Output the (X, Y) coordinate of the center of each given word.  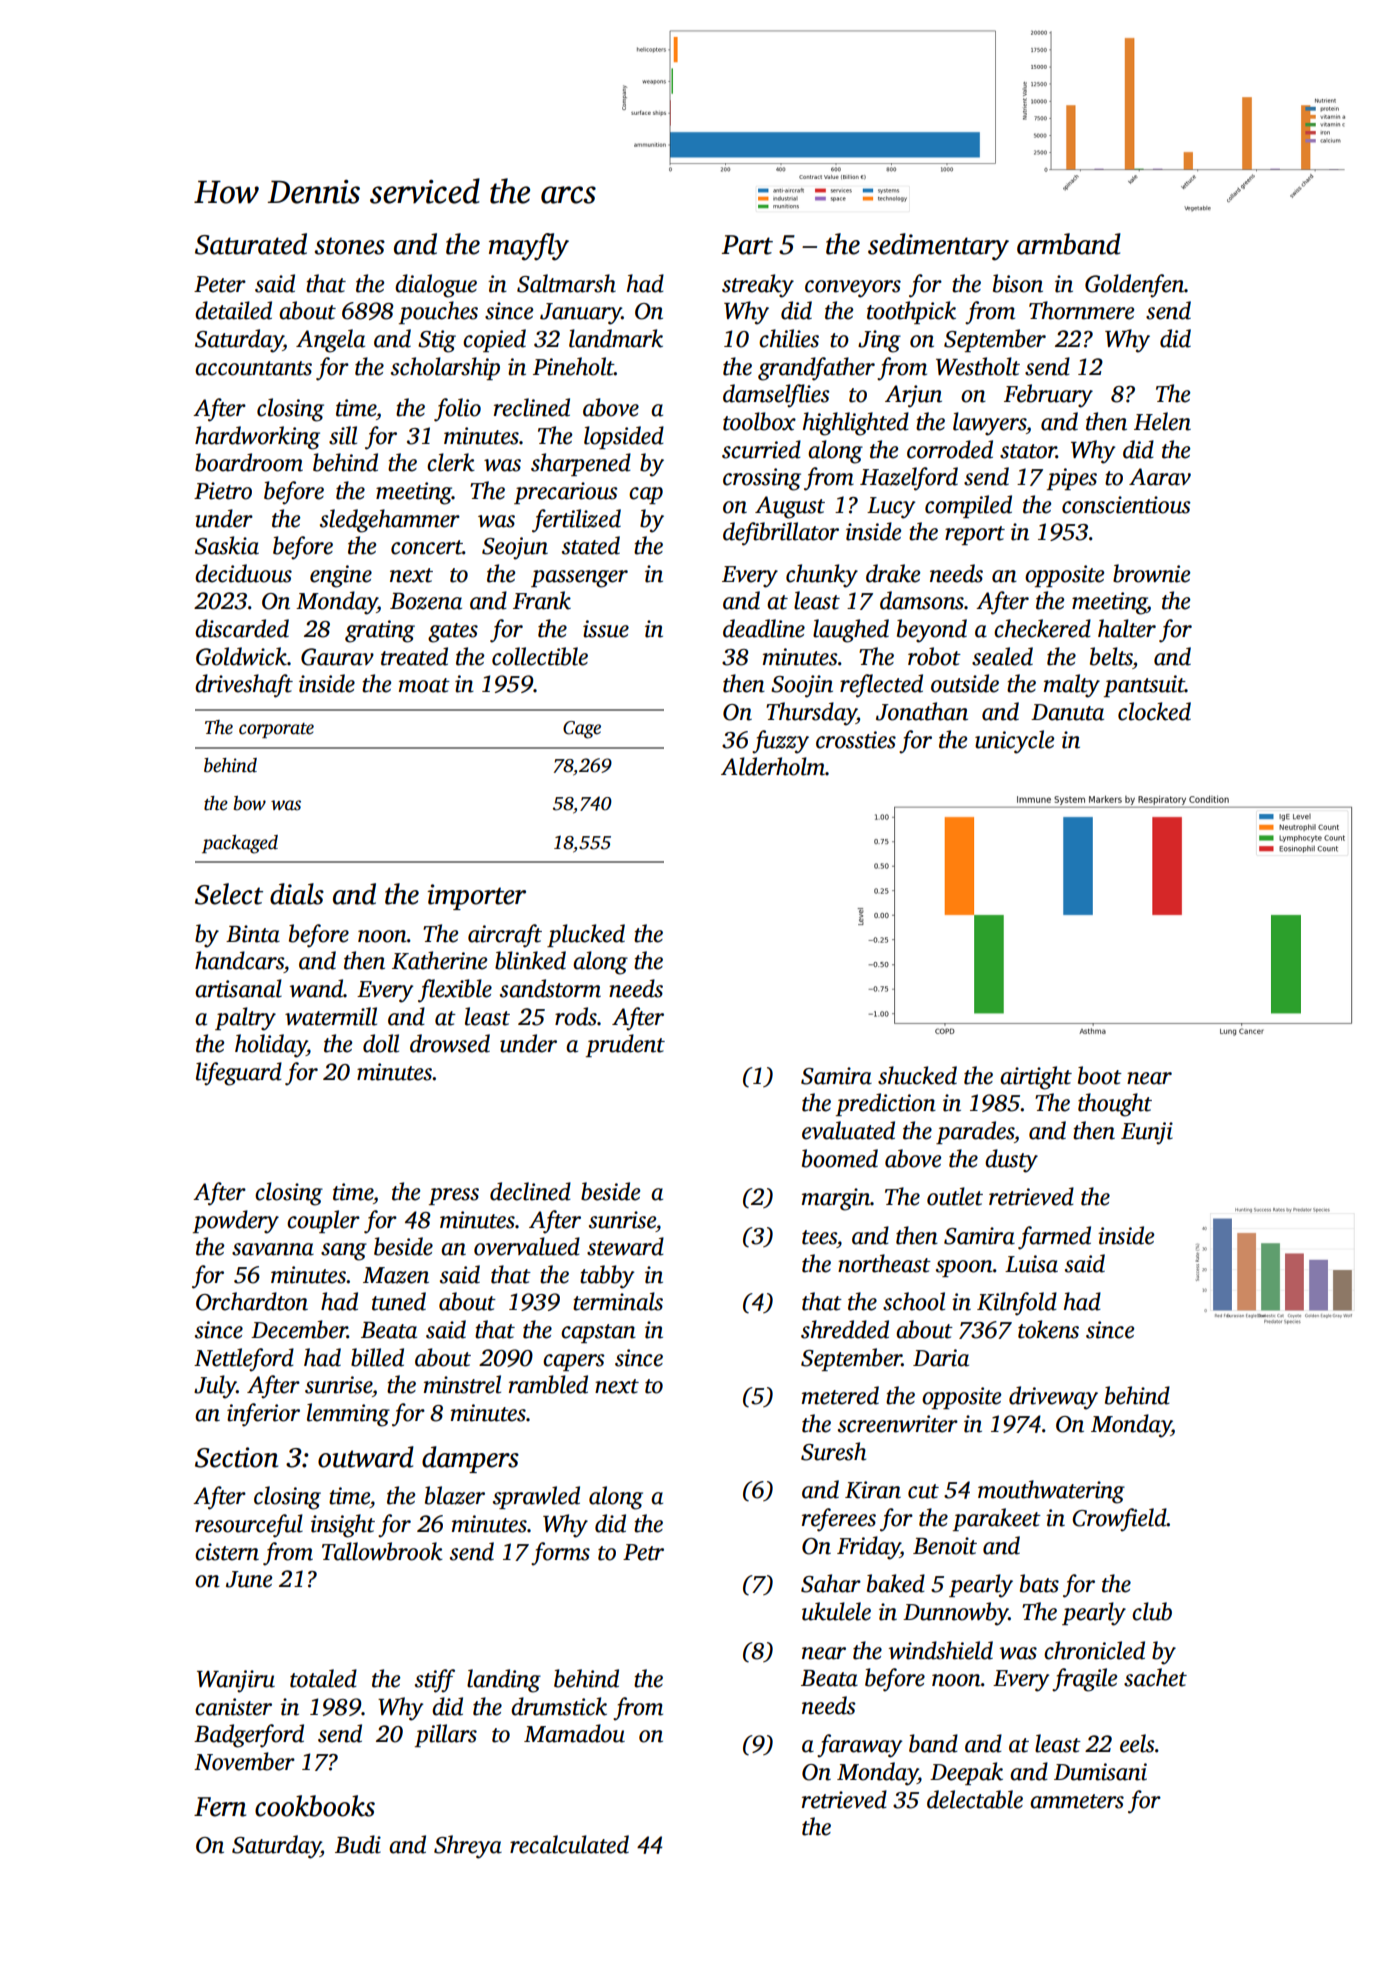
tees (819, 1237)
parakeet (997, 1519)
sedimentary (938, 247)
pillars (446, 1735)
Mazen (396, 1275)
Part (747, 245)
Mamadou (574, 1733)
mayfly (529, 247)
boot (1100, 1075)
